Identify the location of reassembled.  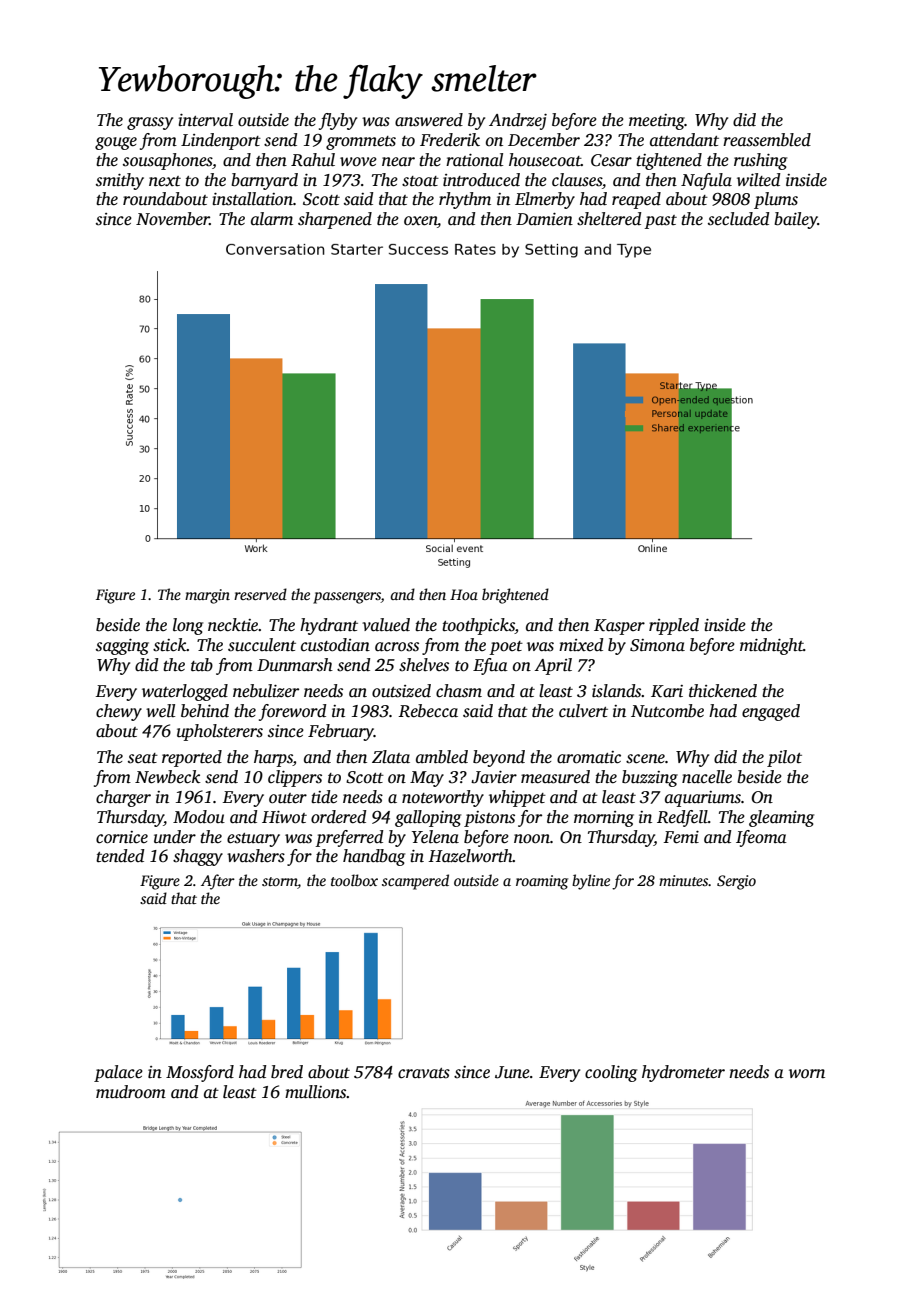
(767, 140).
